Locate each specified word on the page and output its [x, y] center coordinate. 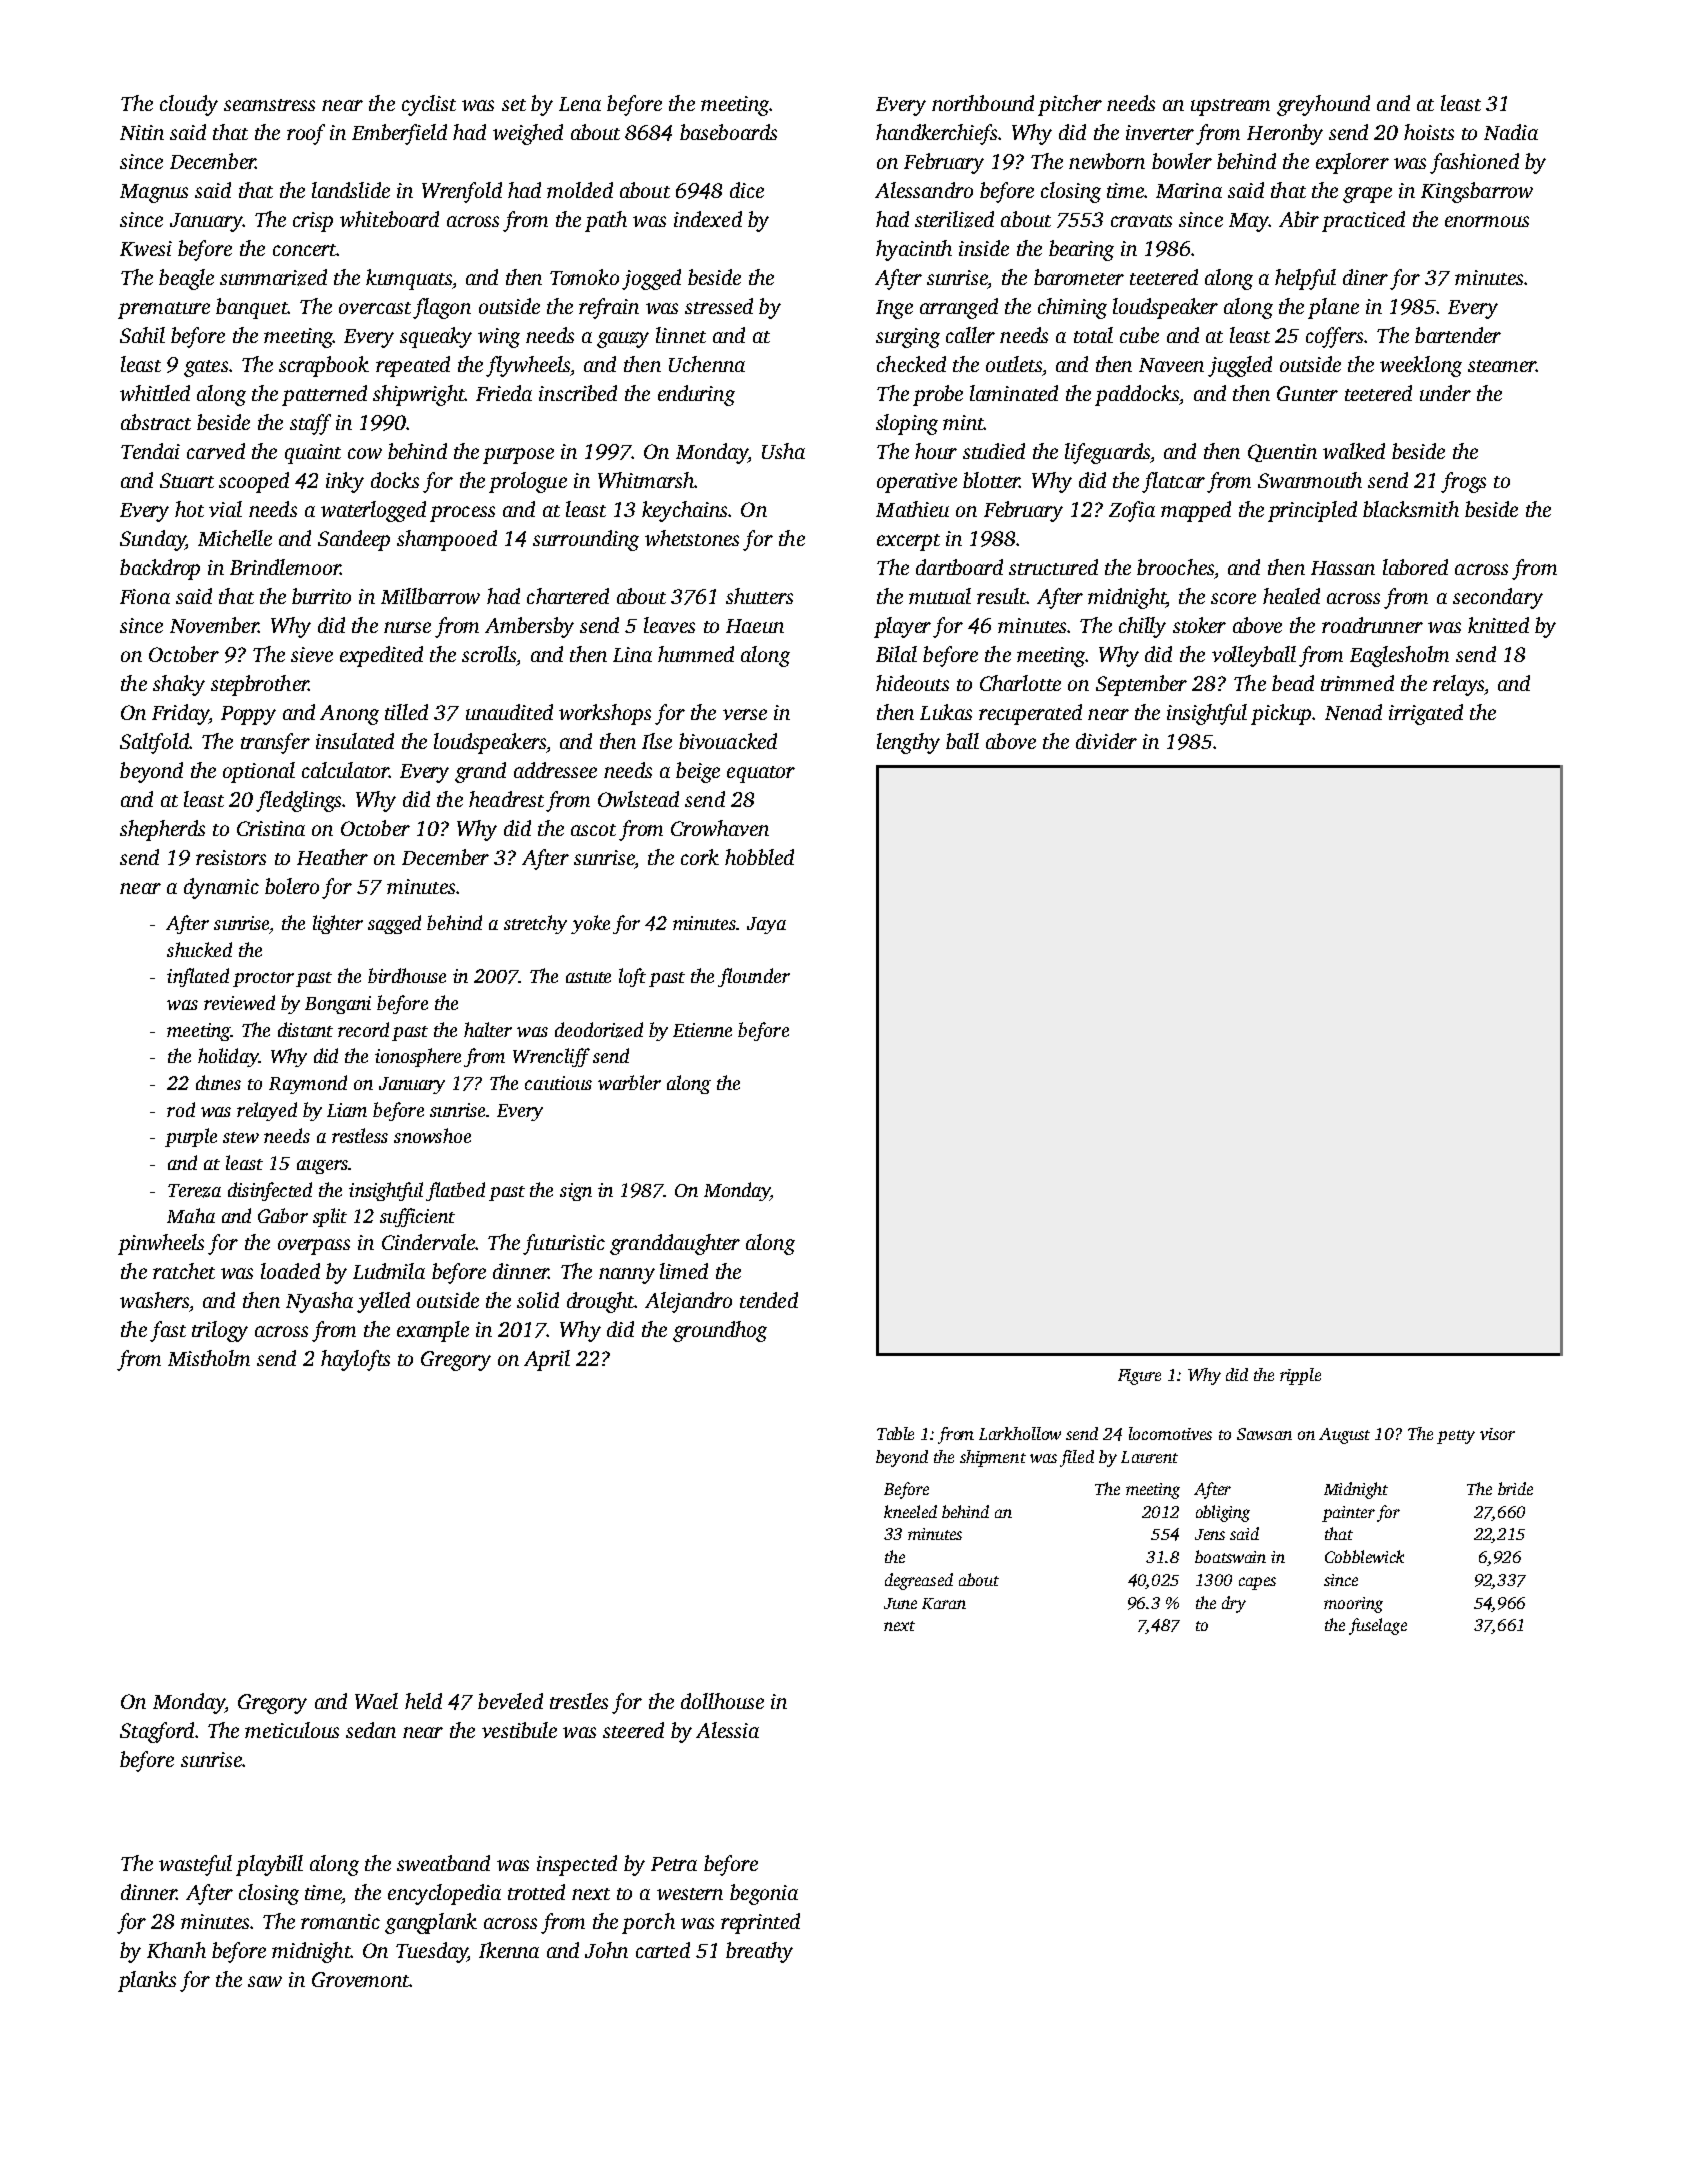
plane [1333, 308]
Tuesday [431, 1952]
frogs [1463, 482]
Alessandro [924, 190]
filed [1077, 1458]
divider [1106, 741]
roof [306, 134]
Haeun [755, 626]
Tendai [150, 451]
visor [1497, 1434]
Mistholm [209, 1358]
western [690, 1894]
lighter [338, 924]
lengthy [908, 743]
